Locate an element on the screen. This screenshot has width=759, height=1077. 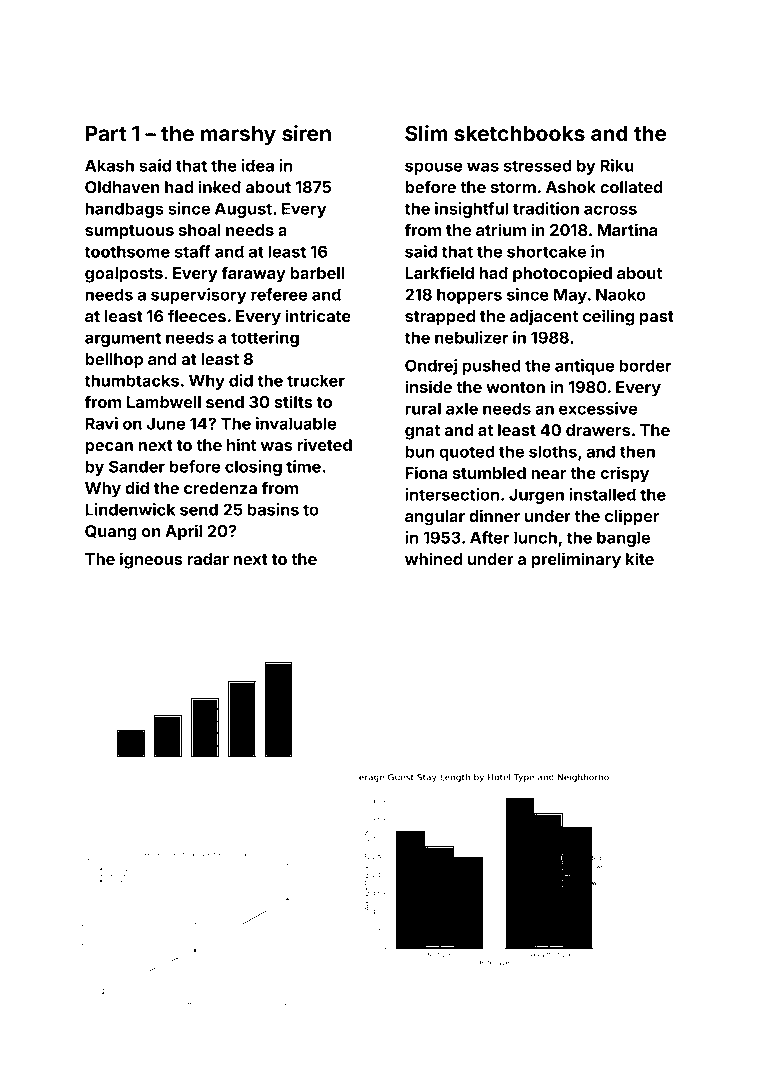
Slim is located at coordinates (426, 133).
